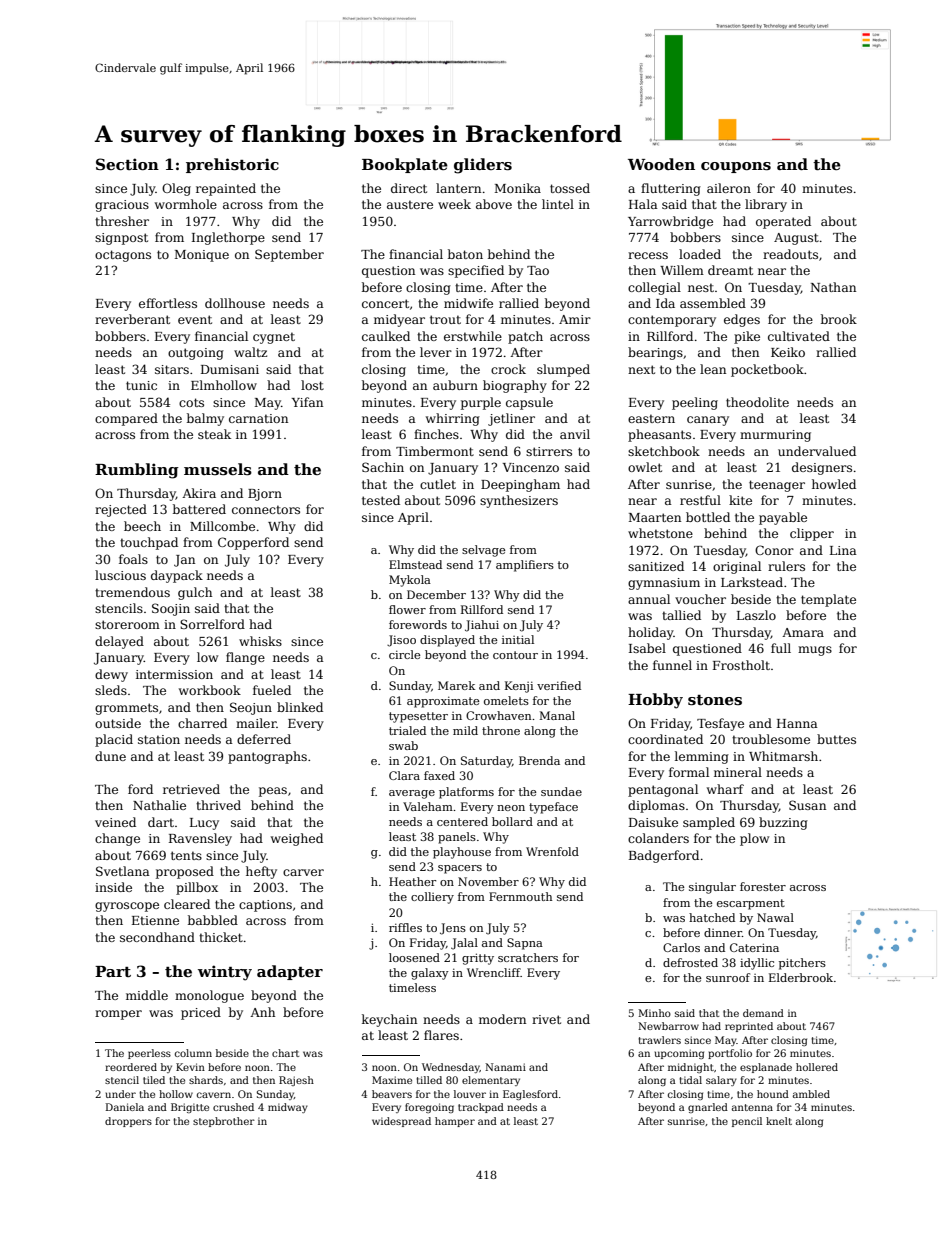  What do you see at coordinates (511, 808) in the screenshot?
I see `neon` at bounding box center [511, 808].
